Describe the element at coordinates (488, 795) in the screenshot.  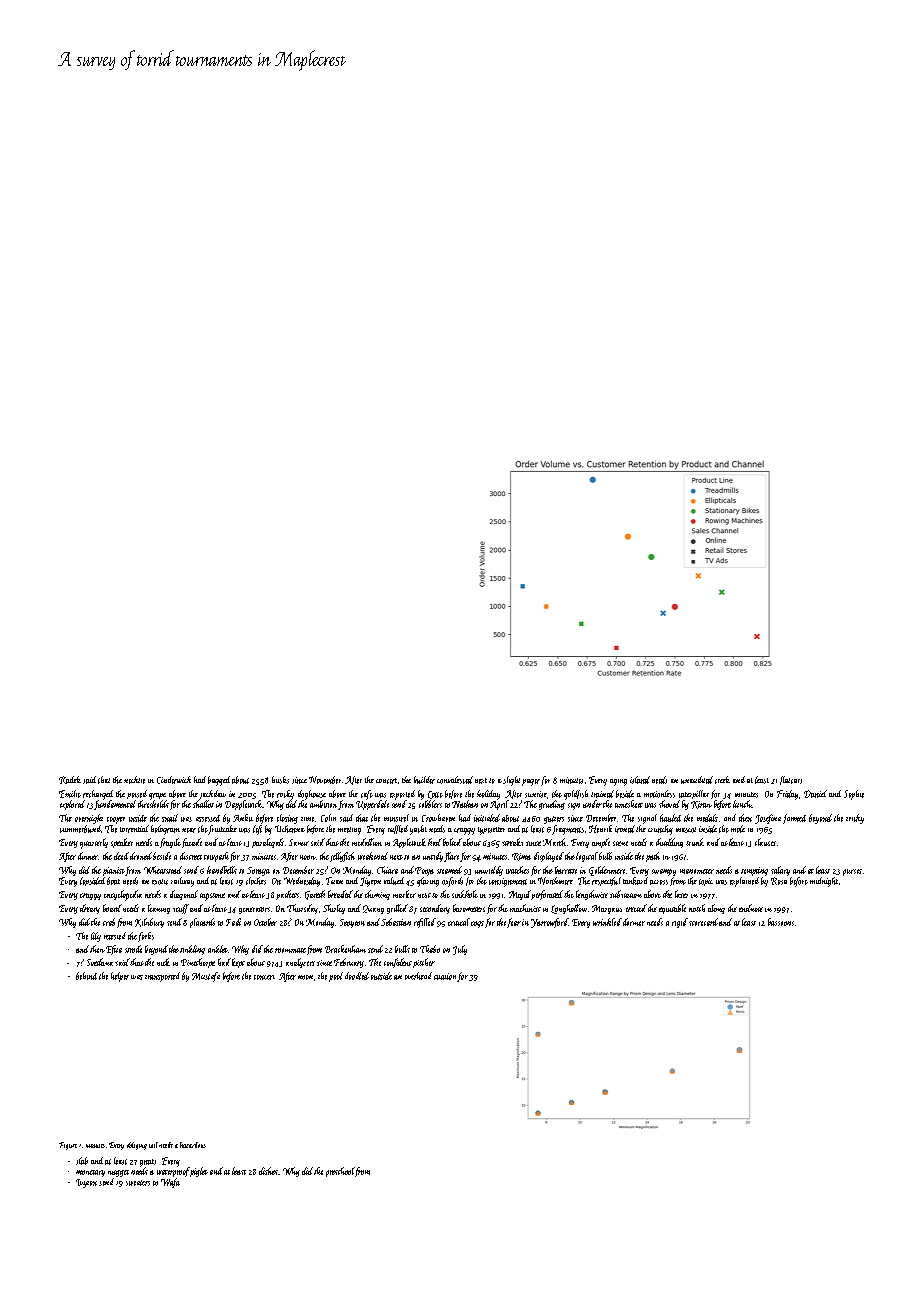
I see `holiday` at that location.
